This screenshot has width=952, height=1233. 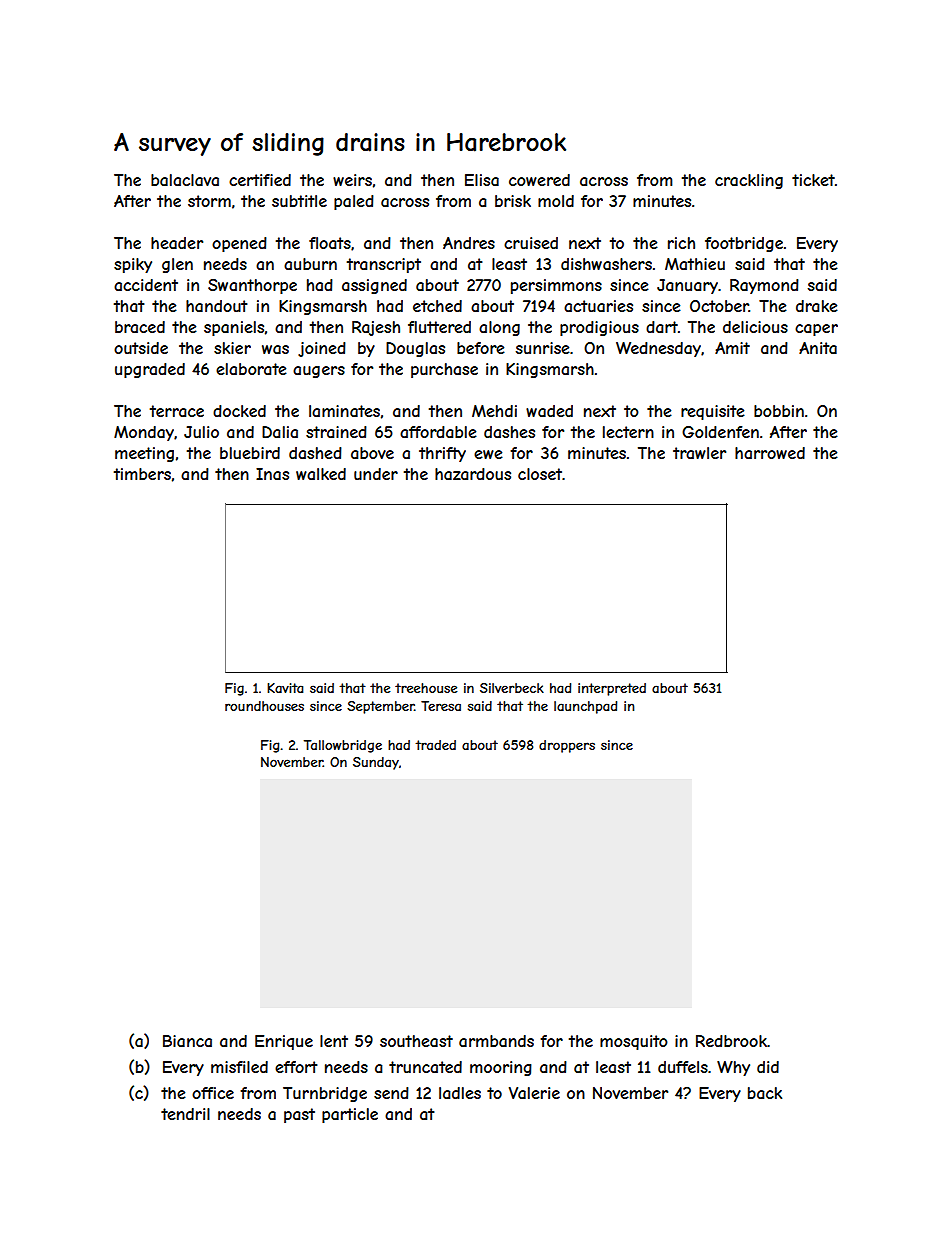 What do you see at coordinates (534, 1093) in the screenshot?
I see `Valerie` at bounding box center [534, 1093].
